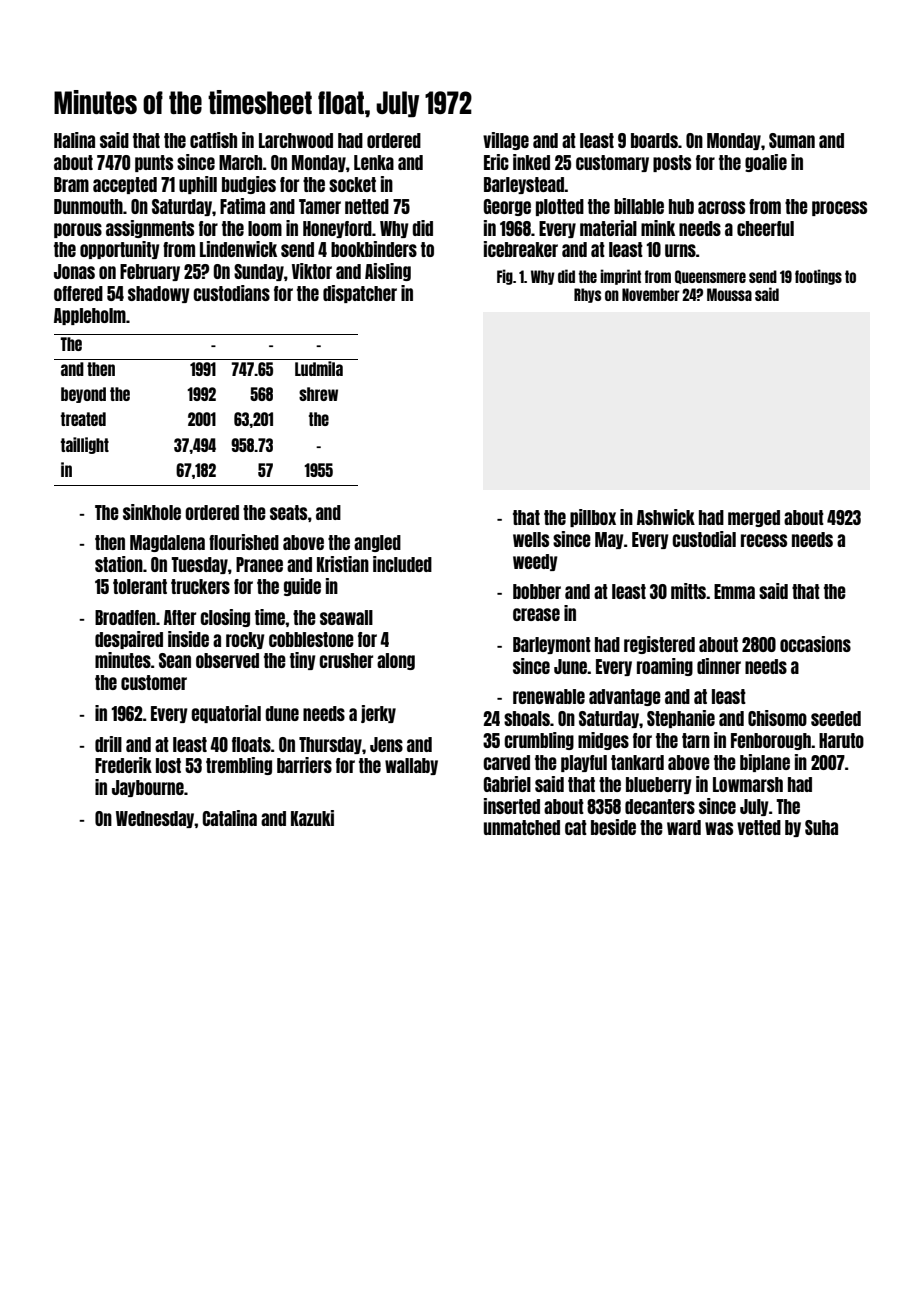 The height and width of the screenshot is (1308, 924). Describe the element at coordinates (74, 271) in the screenshot. I see `Jonas` at that location.
